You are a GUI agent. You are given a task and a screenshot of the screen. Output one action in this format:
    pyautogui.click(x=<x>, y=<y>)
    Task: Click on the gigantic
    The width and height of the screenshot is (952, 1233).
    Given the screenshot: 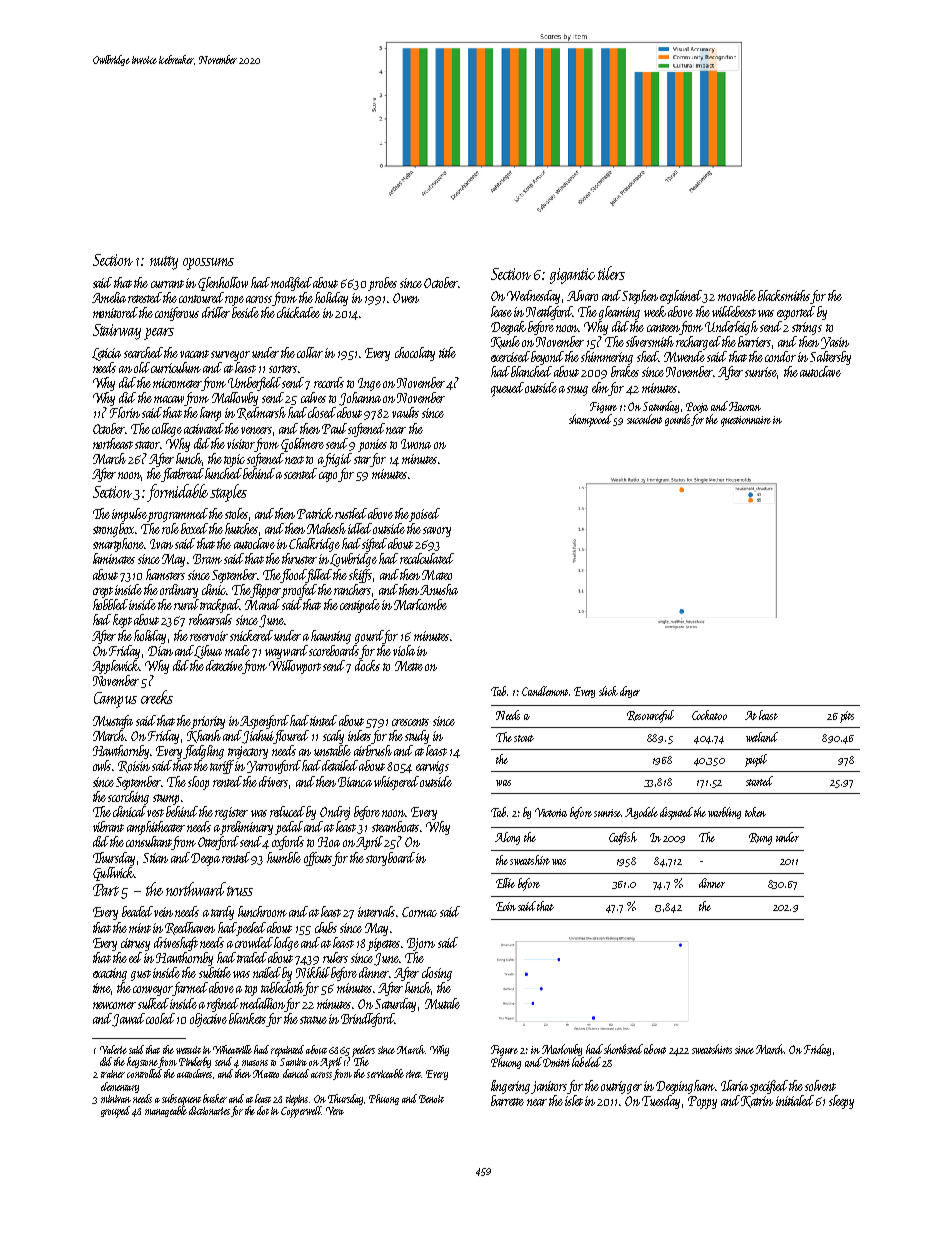 What is the action you would take?
    pyautogui.click(x=572, y=276)
